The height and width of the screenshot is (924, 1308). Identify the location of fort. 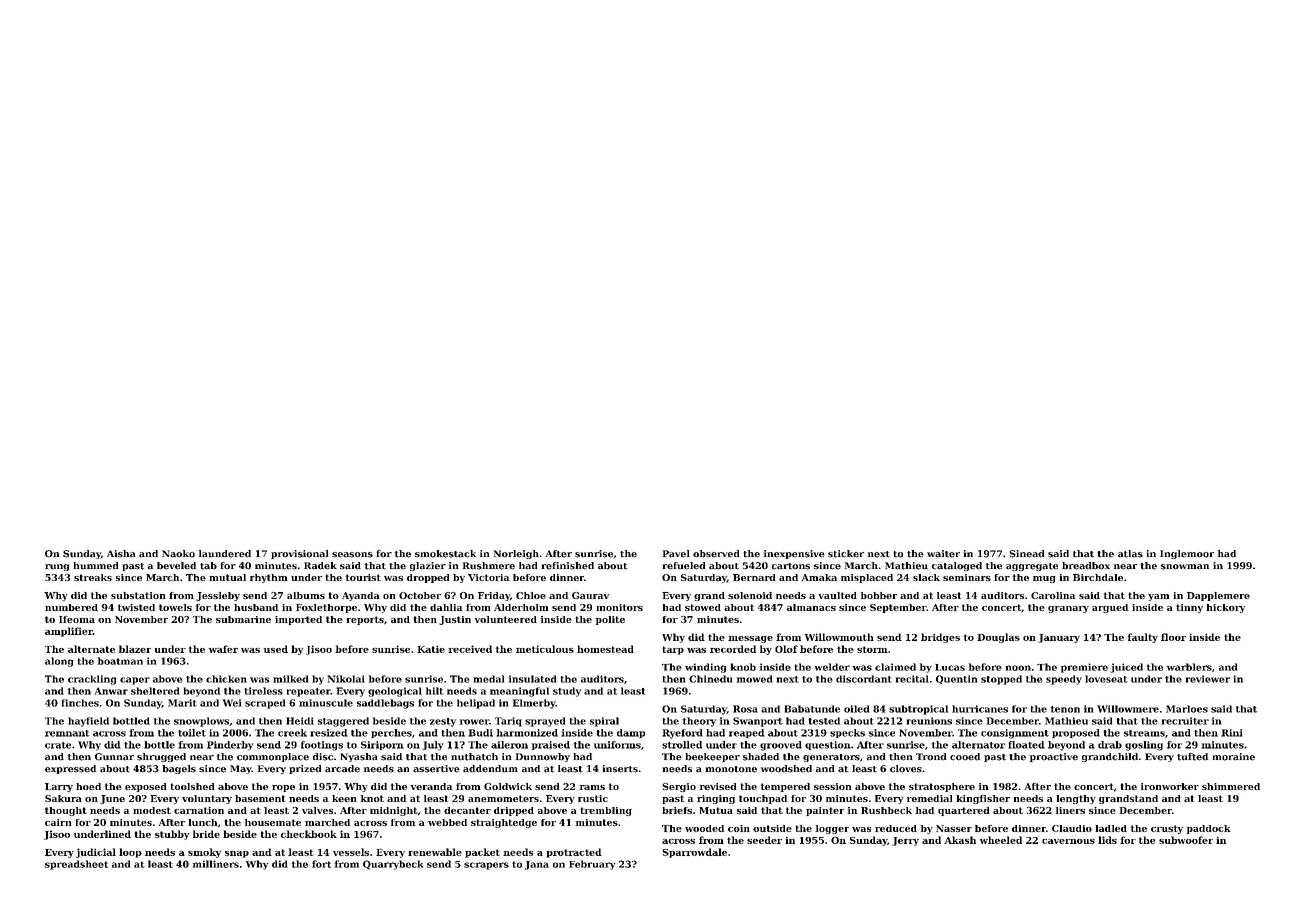
(321, 864).
